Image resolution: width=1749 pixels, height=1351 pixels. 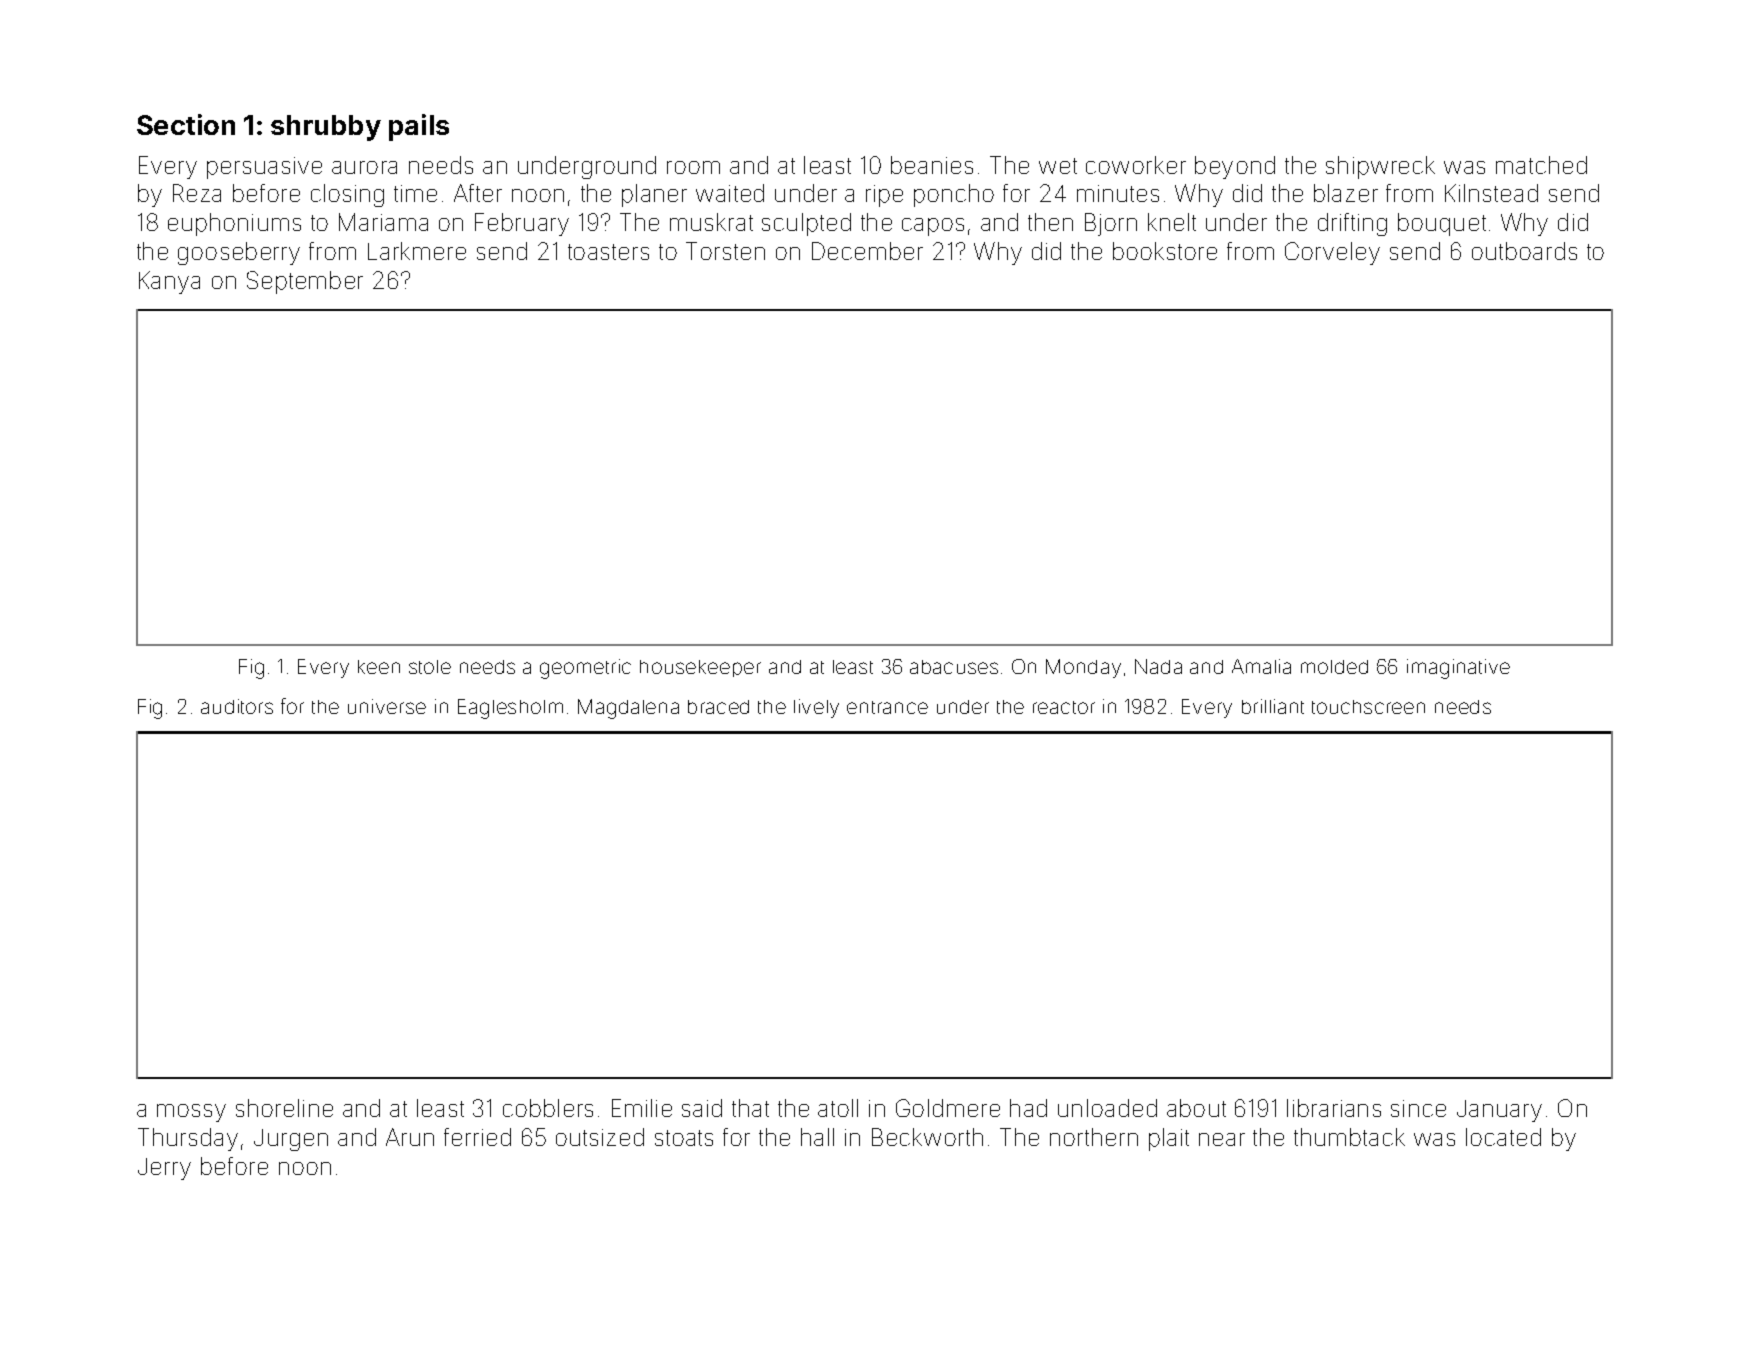 What do you see at coordinates (419, 127) in the screenshot?
I see `pails` at bounding box center [419, 127].
